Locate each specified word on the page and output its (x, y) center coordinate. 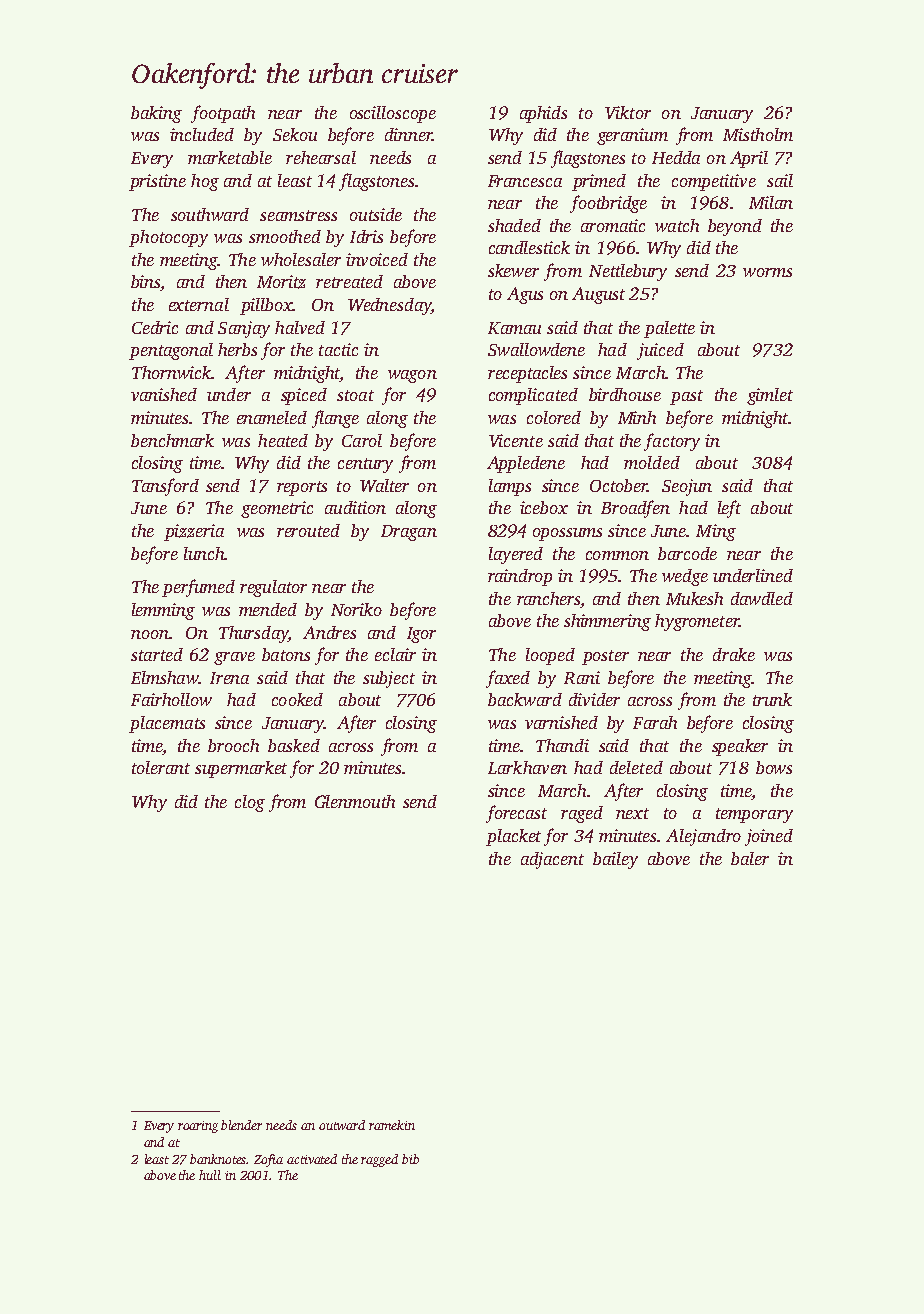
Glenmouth (355, 801)
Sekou (295, 134)
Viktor (628, 112)
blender (241, 1125)
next (632, 813)
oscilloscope (393, 114)
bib (410, 1159)
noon (150, 634)
